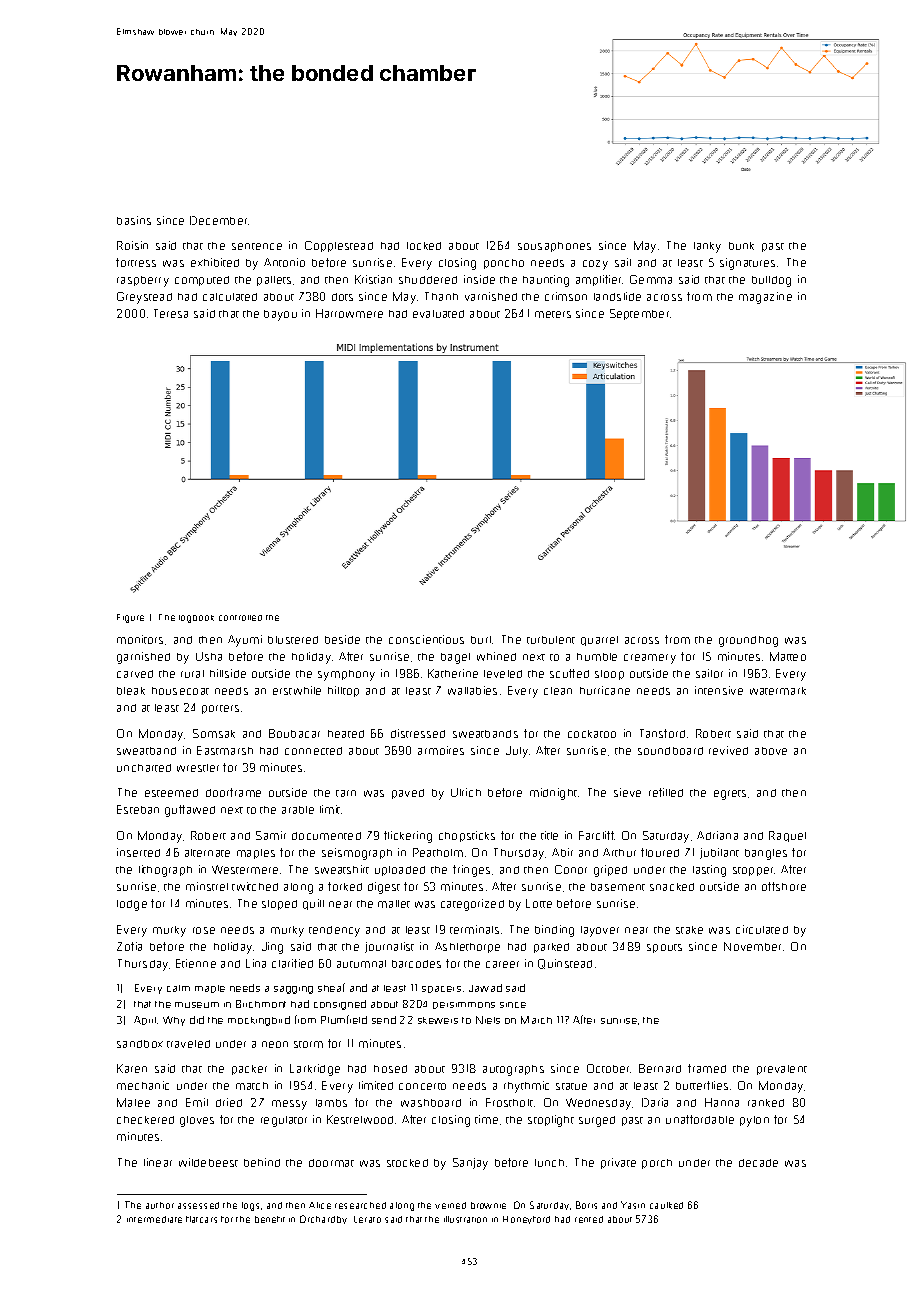 Image resolution: width=924 pixels, height=1308 pixels. Describe the element at coordinates (197, 1121) in the document. I see `gloves` at that location.
